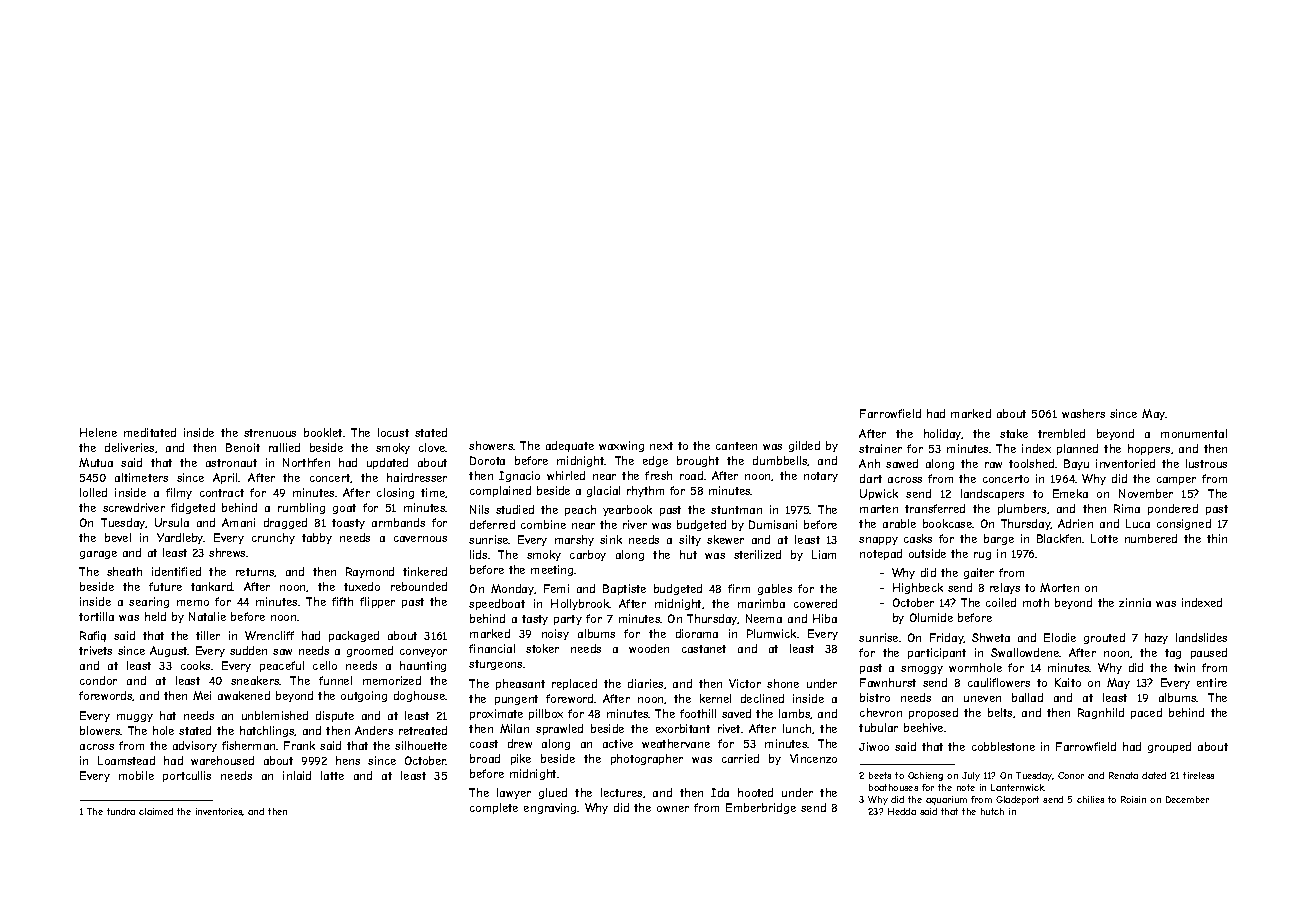 The height and width of the document is (924, 1308). What do you see at coordinates (393, 432) in the document?
I see `locust` at bounding box center [393, 432].
